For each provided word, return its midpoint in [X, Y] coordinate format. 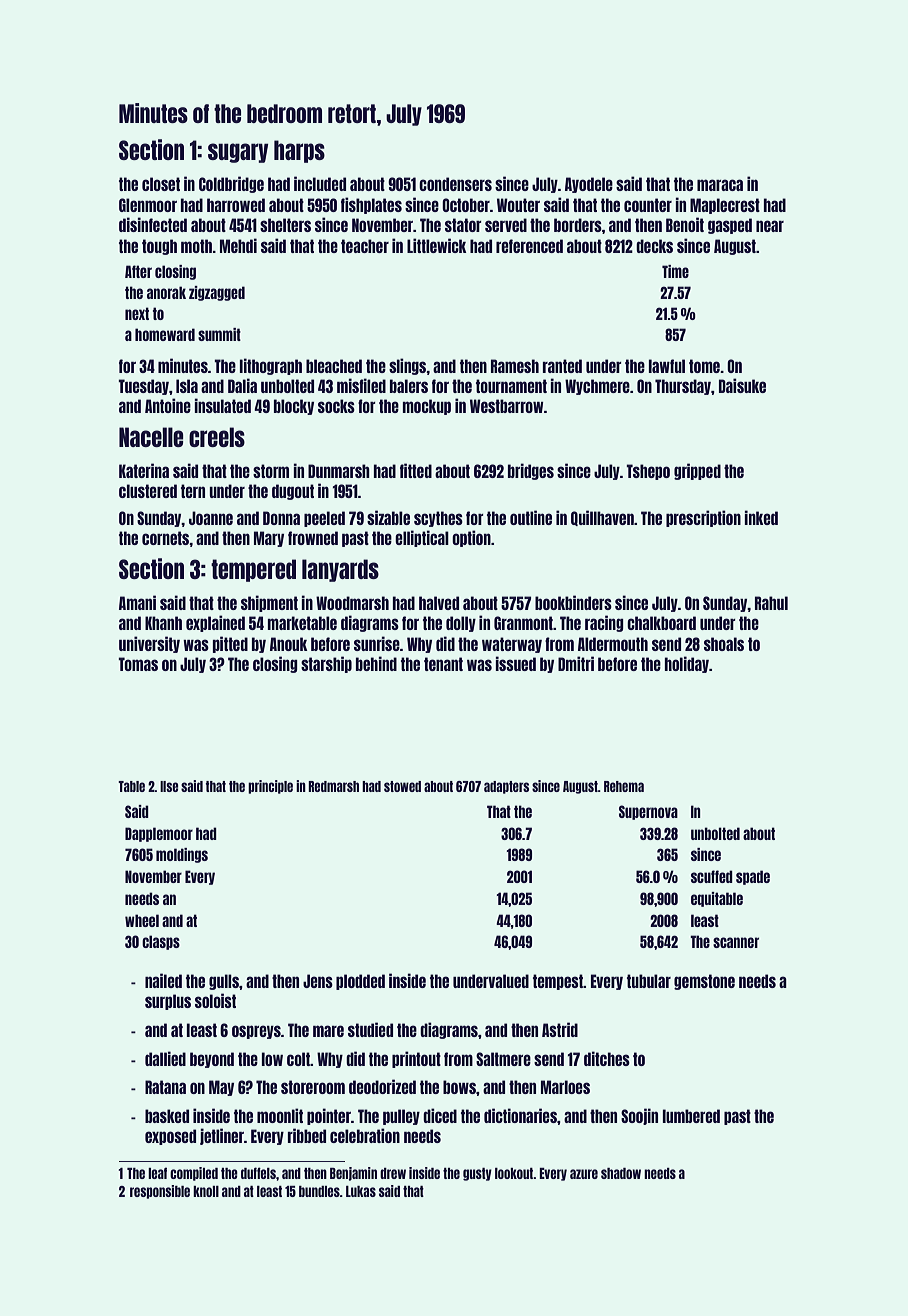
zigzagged [217, 293]
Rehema [624, 786]
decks [654, 246]
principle [270, 787]
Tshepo [648, 472]
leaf [157, 1173]
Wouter [518, 205]
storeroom [313, 1087]
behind [376, 663]
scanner [736, 942]
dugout [293, 492]
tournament [511, 386]
